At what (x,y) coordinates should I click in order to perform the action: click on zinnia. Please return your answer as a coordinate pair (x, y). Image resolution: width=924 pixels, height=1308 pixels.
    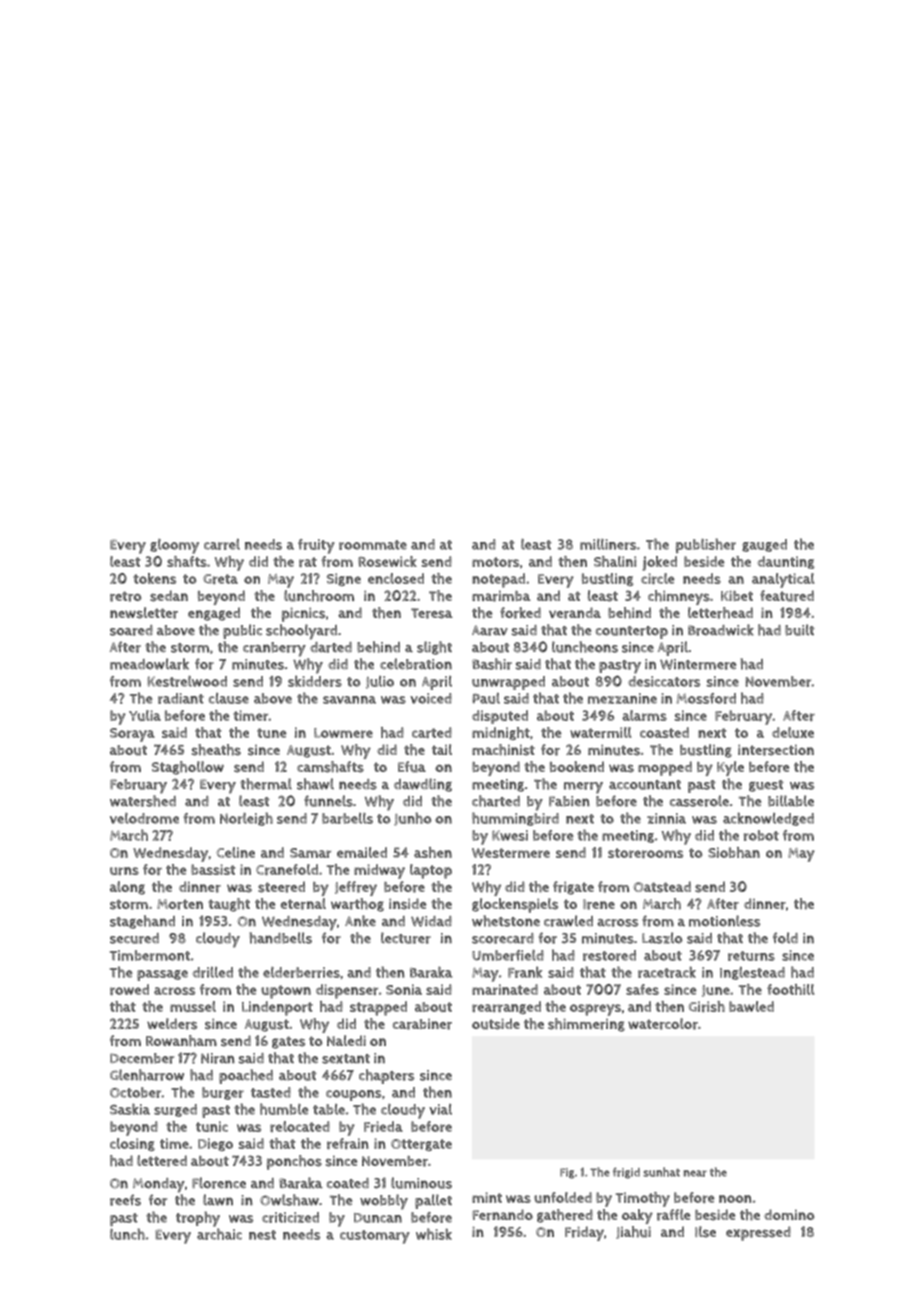
    Looking at the image, I should click on (666, 818).
